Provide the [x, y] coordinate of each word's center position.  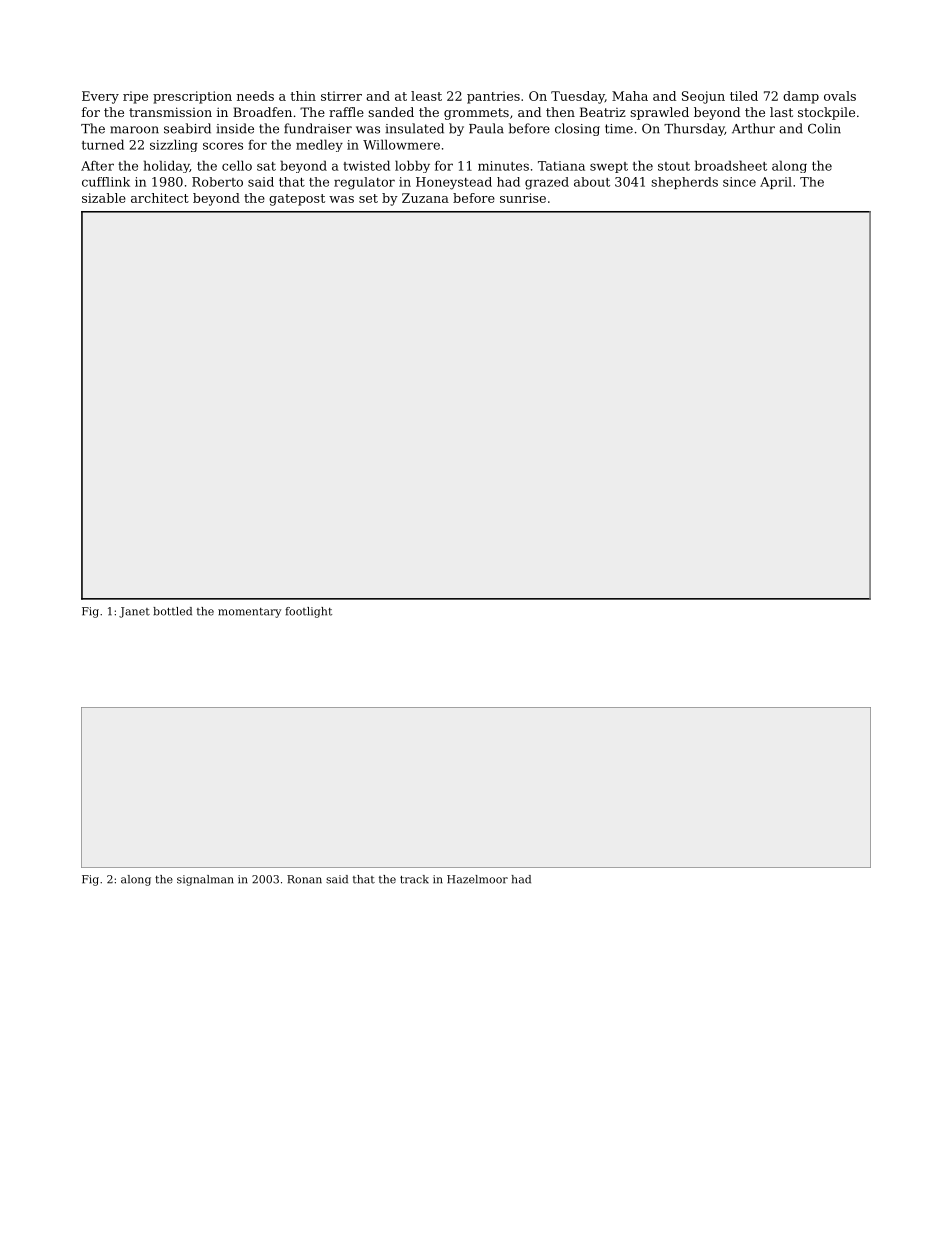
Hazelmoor [477, 879]
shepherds [684, 183]
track [414, 879]
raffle [346, 112]
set [368, 198]
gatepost [297, 200]
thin [303, 96]
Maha [630, 96]
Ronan [304, 879]
